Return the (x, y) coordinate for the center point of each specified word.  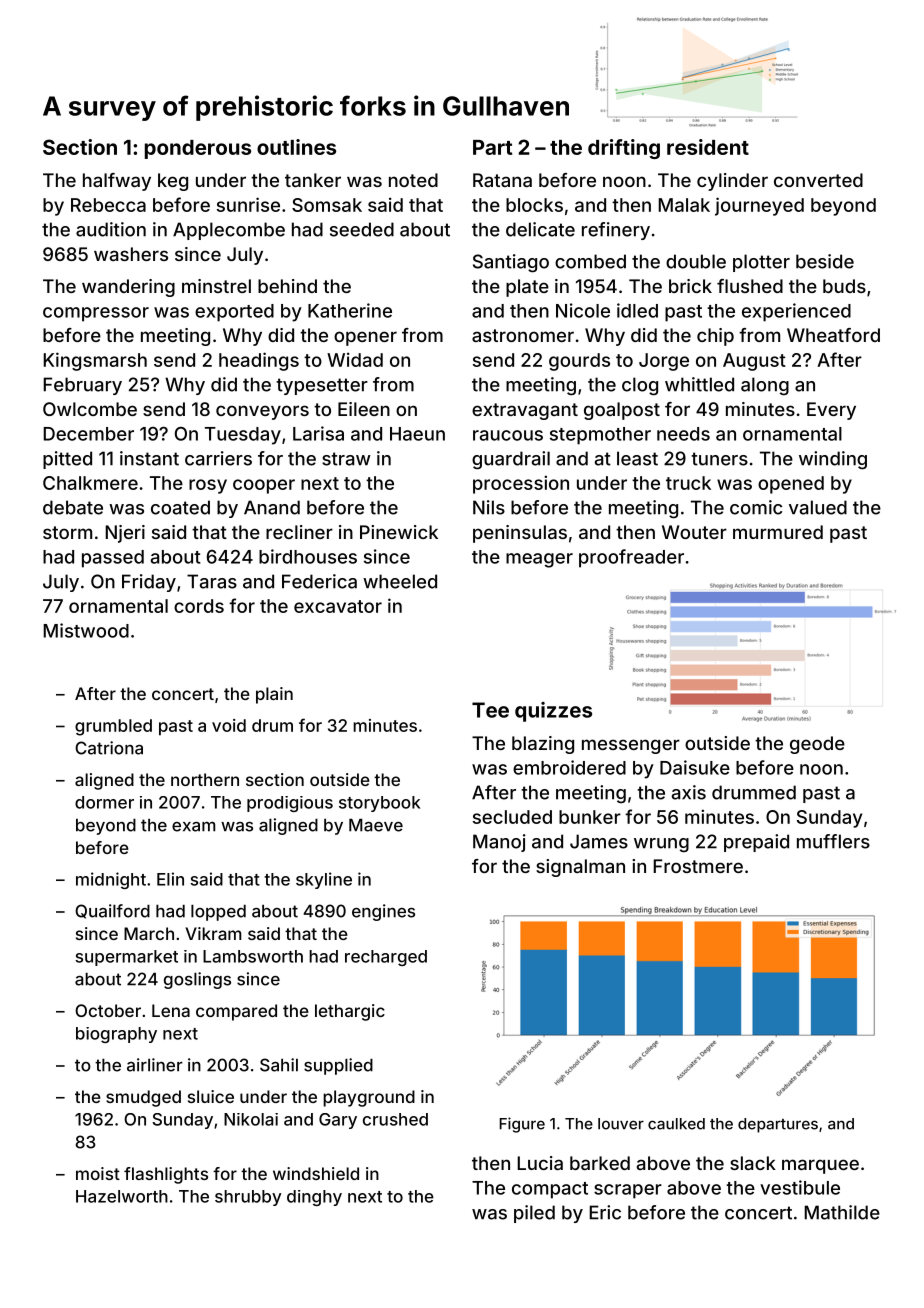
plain (274, 695)
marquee (820, 1166)
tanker (313, 180)
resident (708, 147)
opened (791, 485)
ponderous (198, 149)
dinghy (314, 1198)
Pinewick (399, 532)
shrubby (248, 1198)
